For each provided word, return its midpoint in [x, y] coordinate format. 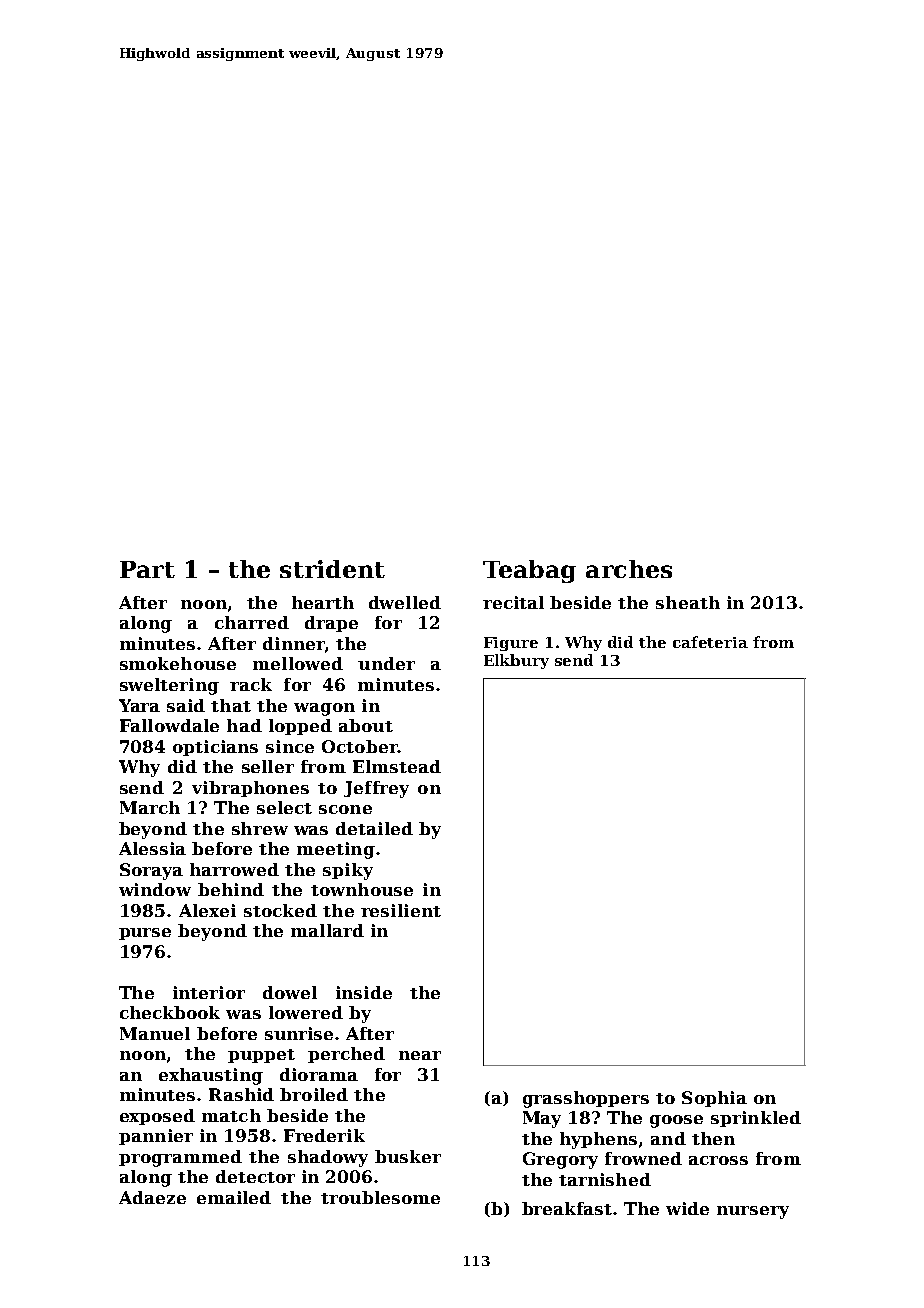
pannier [156, 1137]
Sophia [714, 1099]
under [386, 663]
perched [346, 1055]
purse [145, 934]
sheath [688, 602]
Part [147, 569]
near [420, 1055]
